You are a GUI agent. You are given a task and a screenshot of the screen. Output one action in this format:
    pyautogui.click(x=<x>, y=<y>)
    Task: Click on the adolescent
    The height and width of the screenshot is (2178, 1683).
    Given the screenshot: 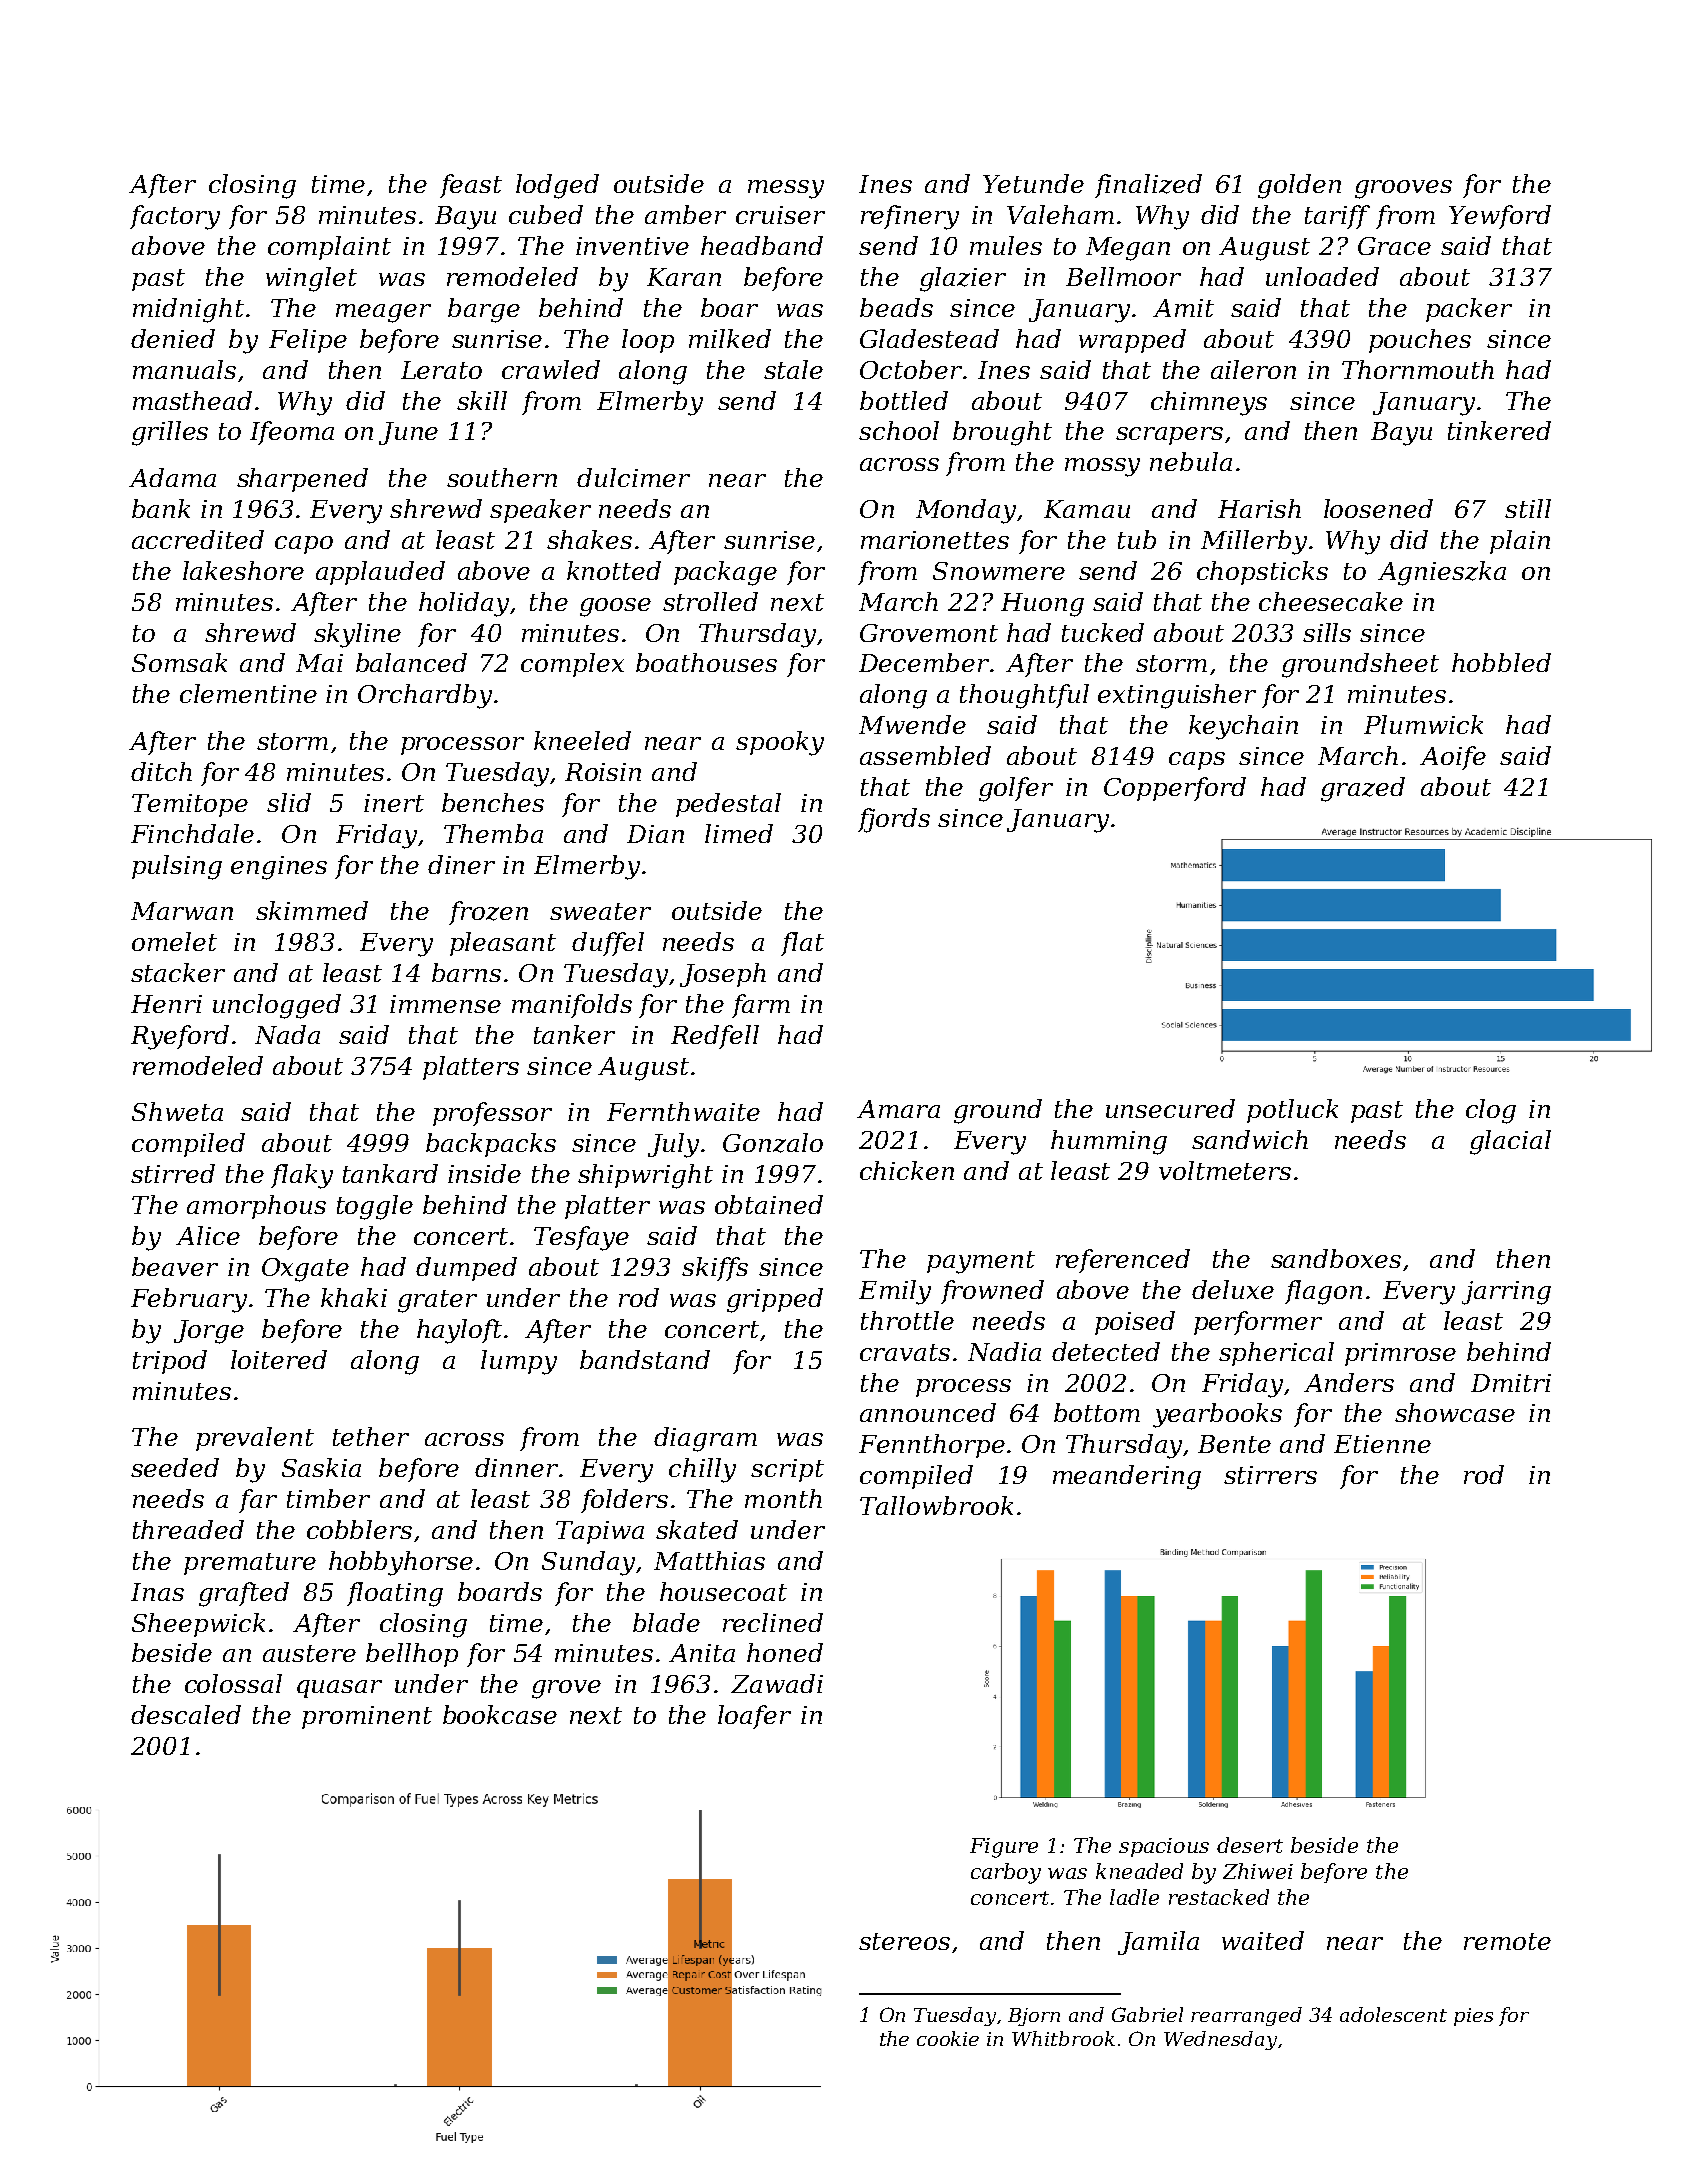 What is the action you would take?
    pyautogui.click(x=1393, y=2014)
